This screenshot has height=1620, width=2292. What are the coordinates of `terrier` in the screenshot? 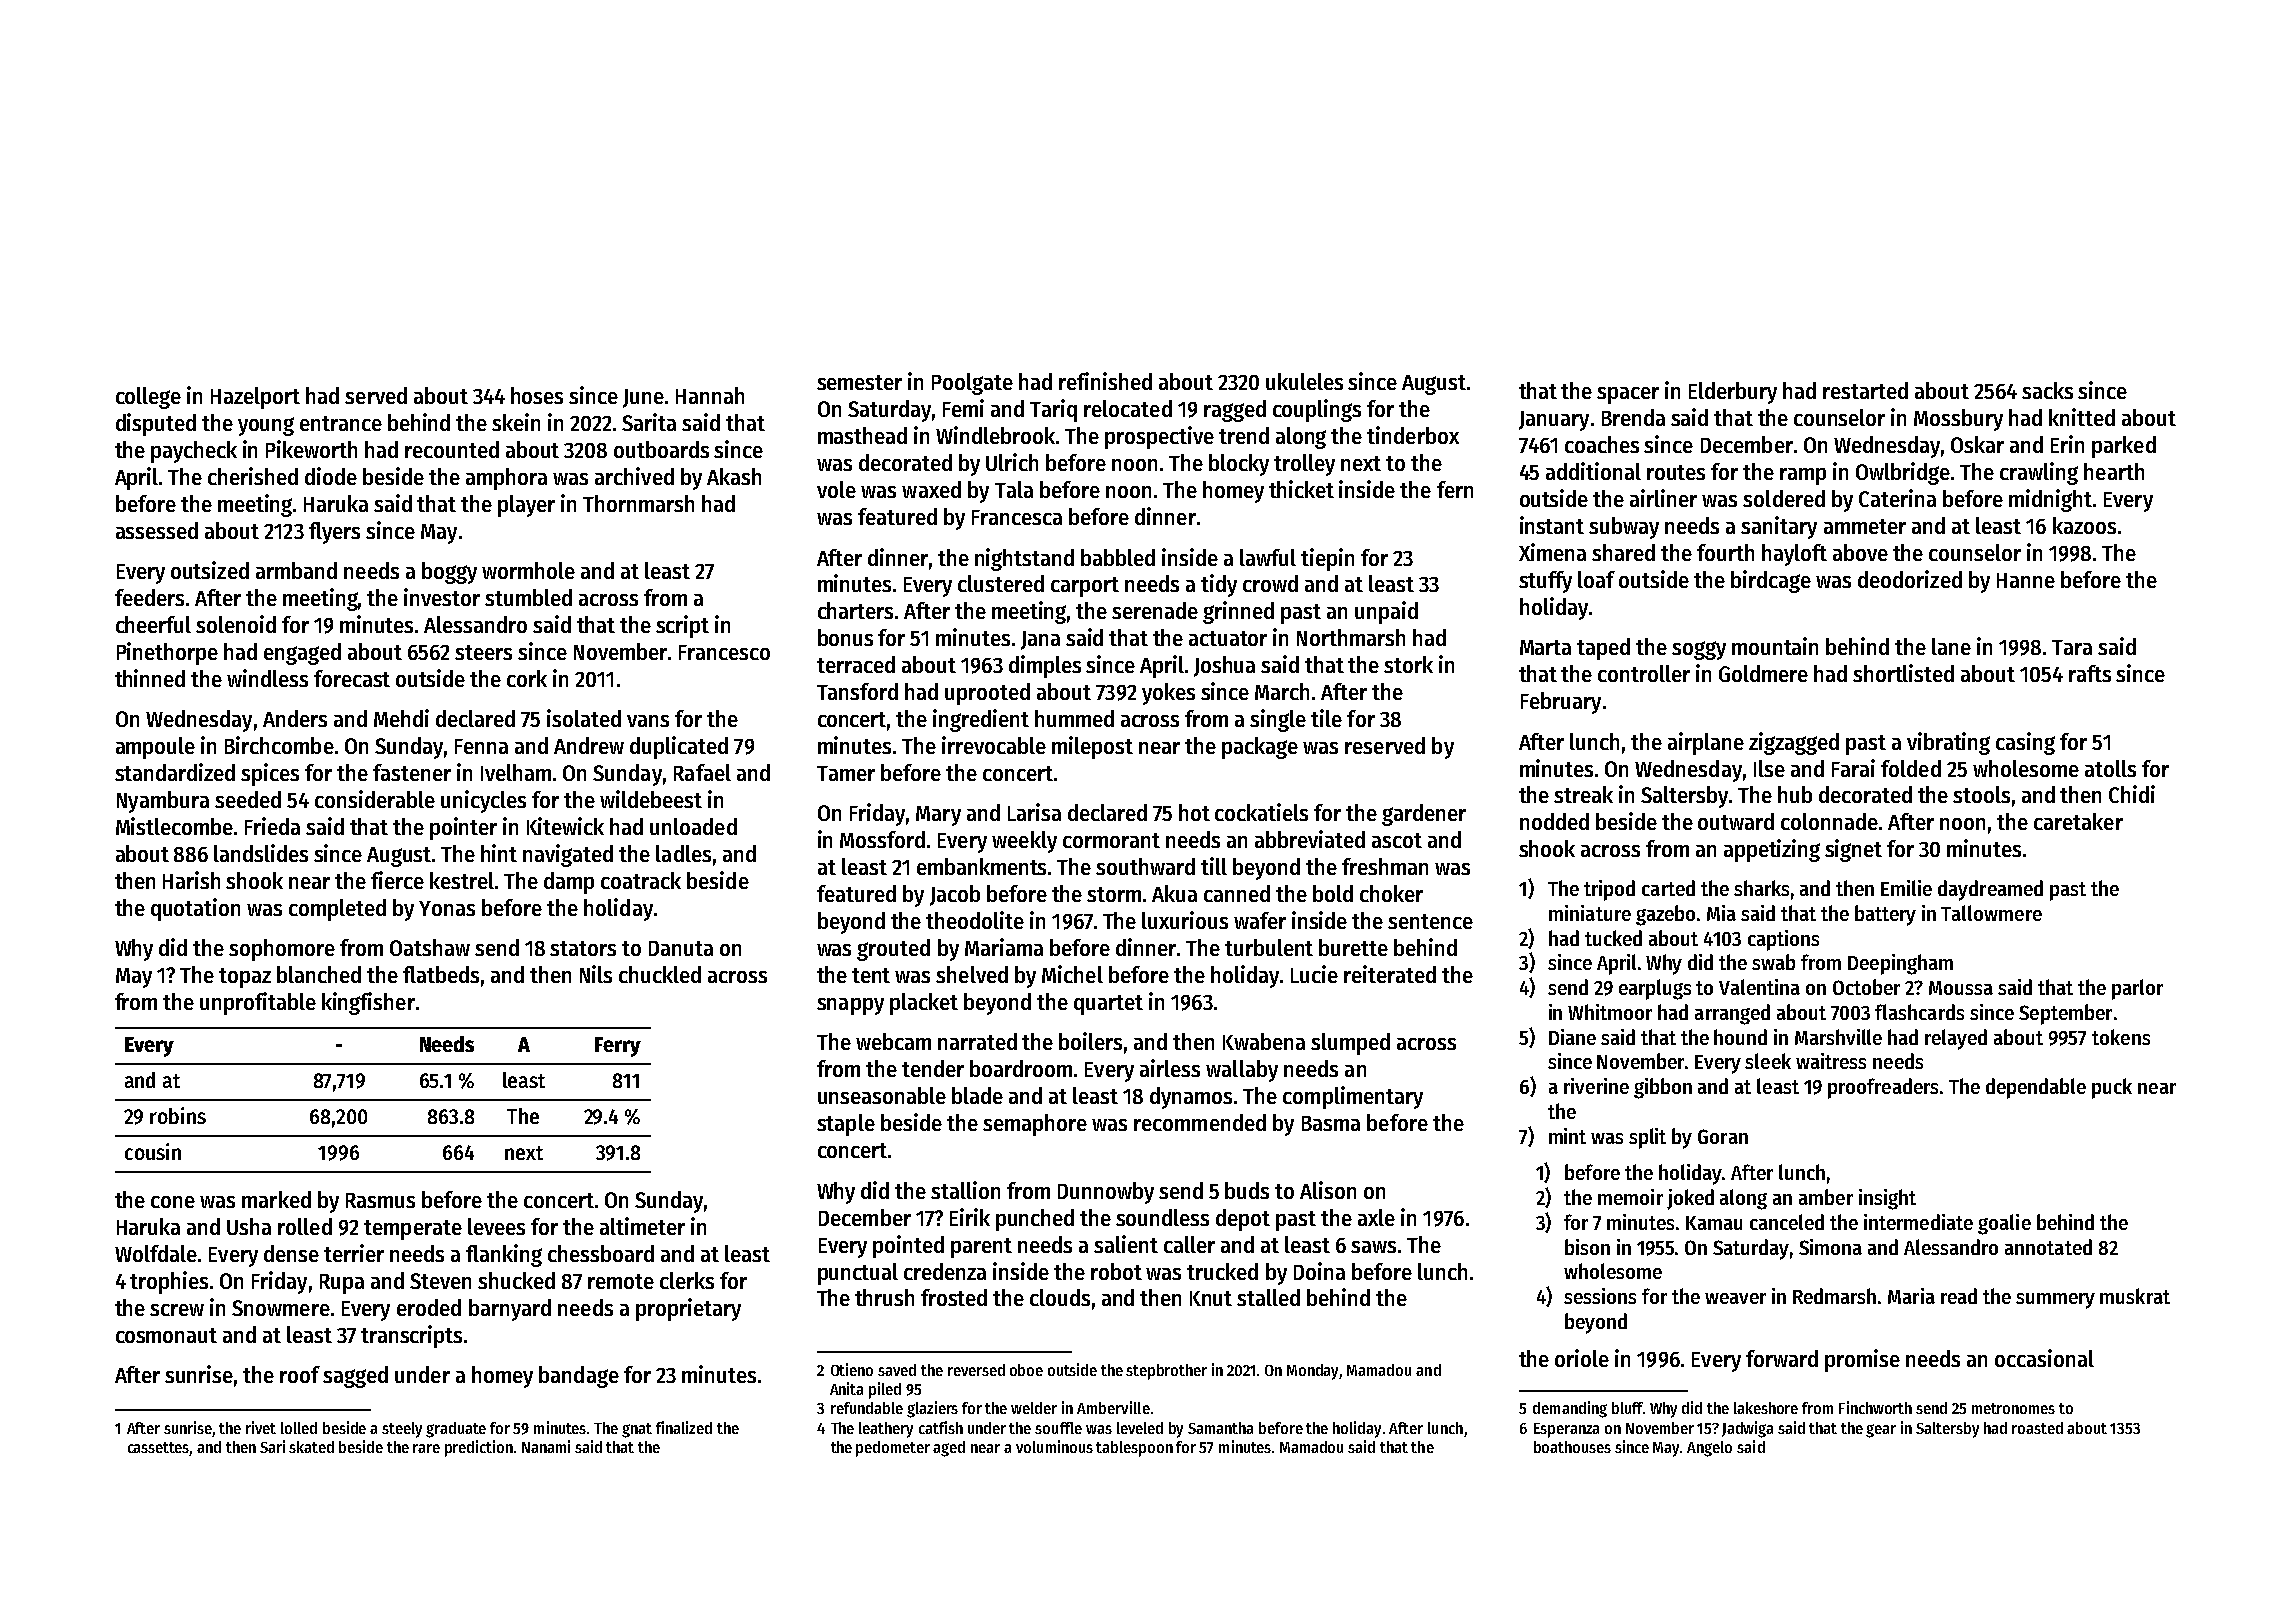 It's located at (354, 1253).
